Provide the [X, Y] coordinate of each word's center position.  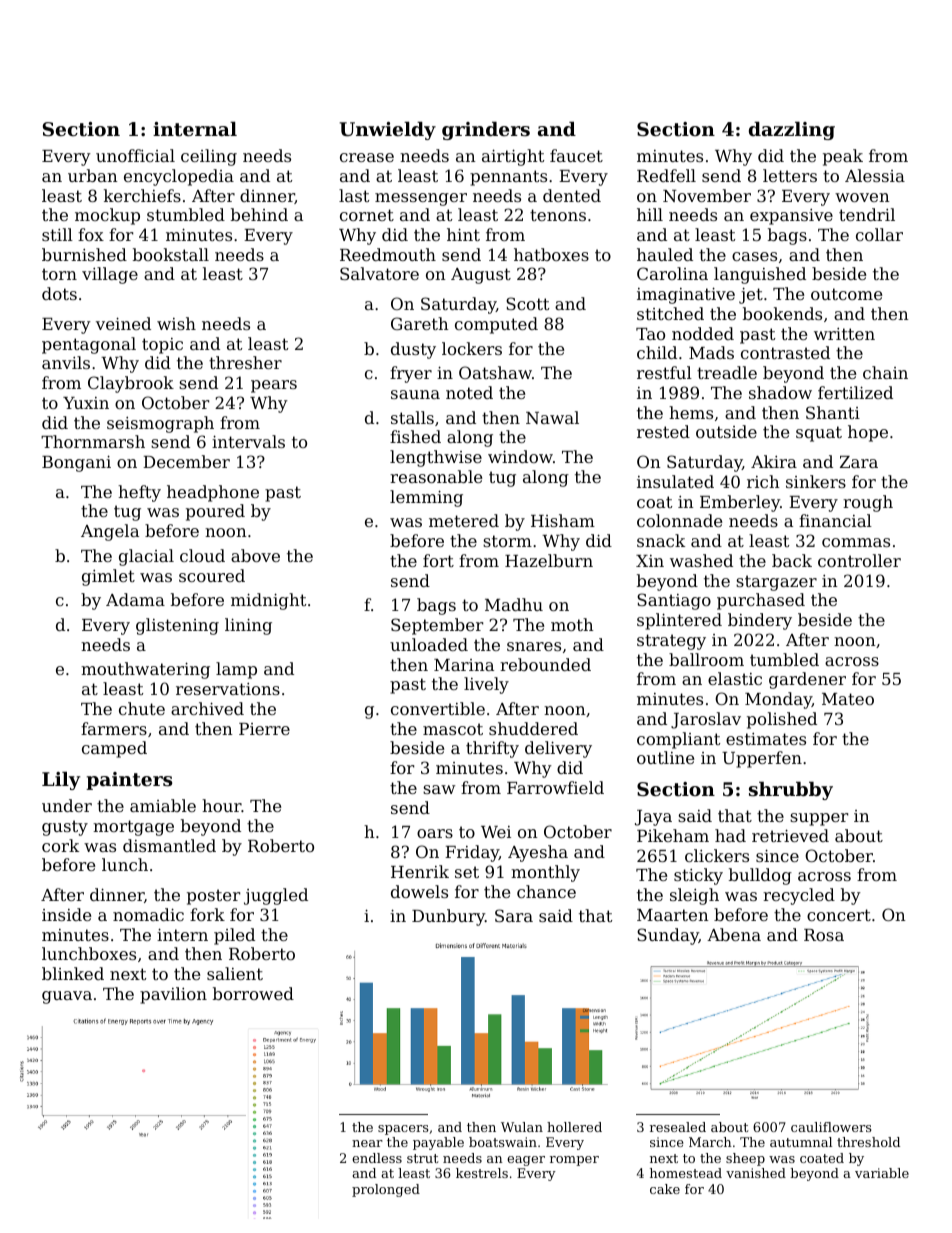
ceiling [209, 157]
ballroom [706, 659]
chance [546, 891]
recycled [799, 896]
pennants [508, 178]
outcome [846, 294]
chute [142, 708]
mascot [453, 729]
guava [67, 997]
